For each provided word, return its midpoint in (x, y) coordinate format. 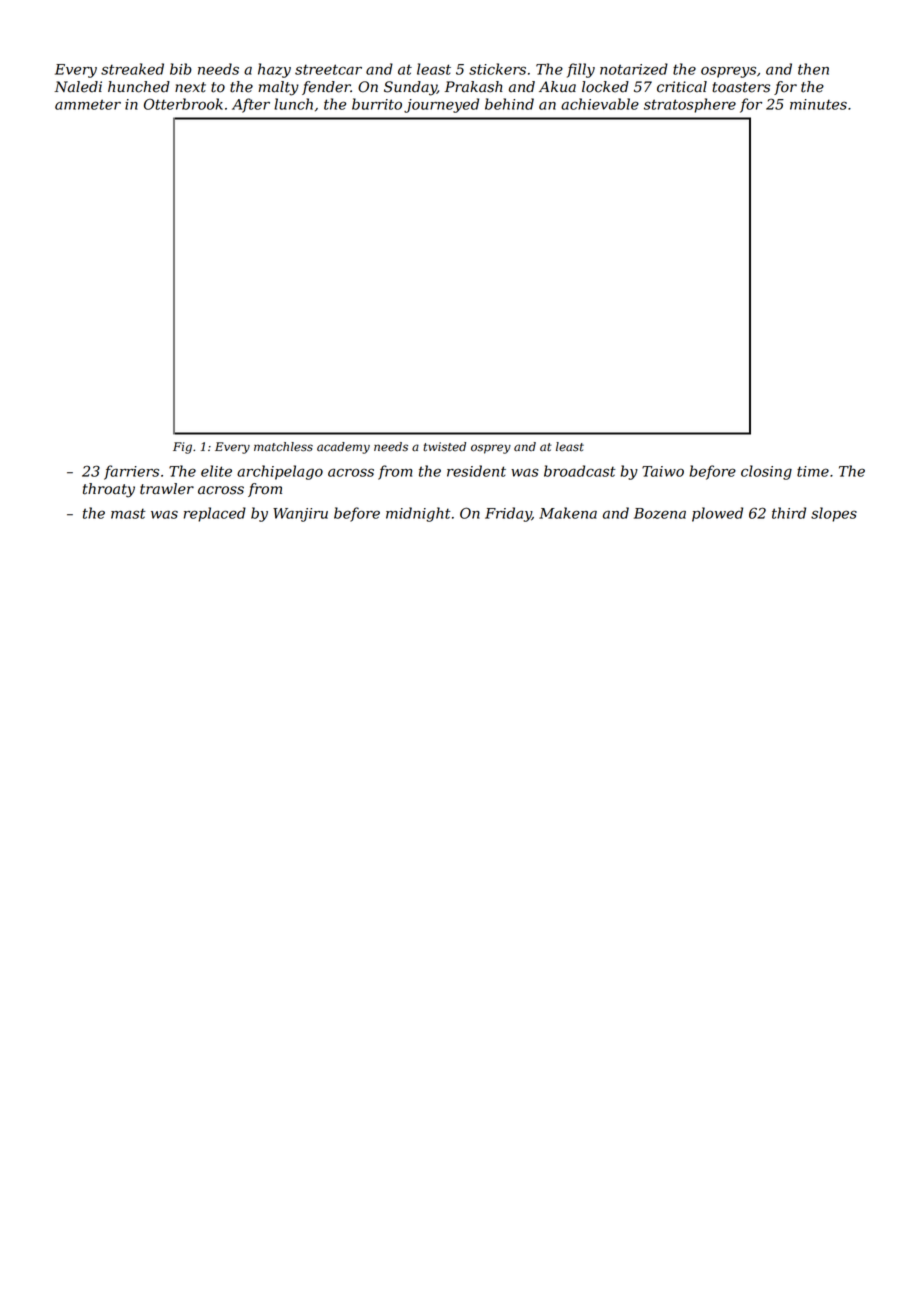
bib (181, 69)
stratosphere (690, 105)
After (251, 105)
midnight (418, 514)
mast (128, 513)
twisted (444, 447)
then (813, 69)
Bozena (660, 513)
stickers (497, 69)
